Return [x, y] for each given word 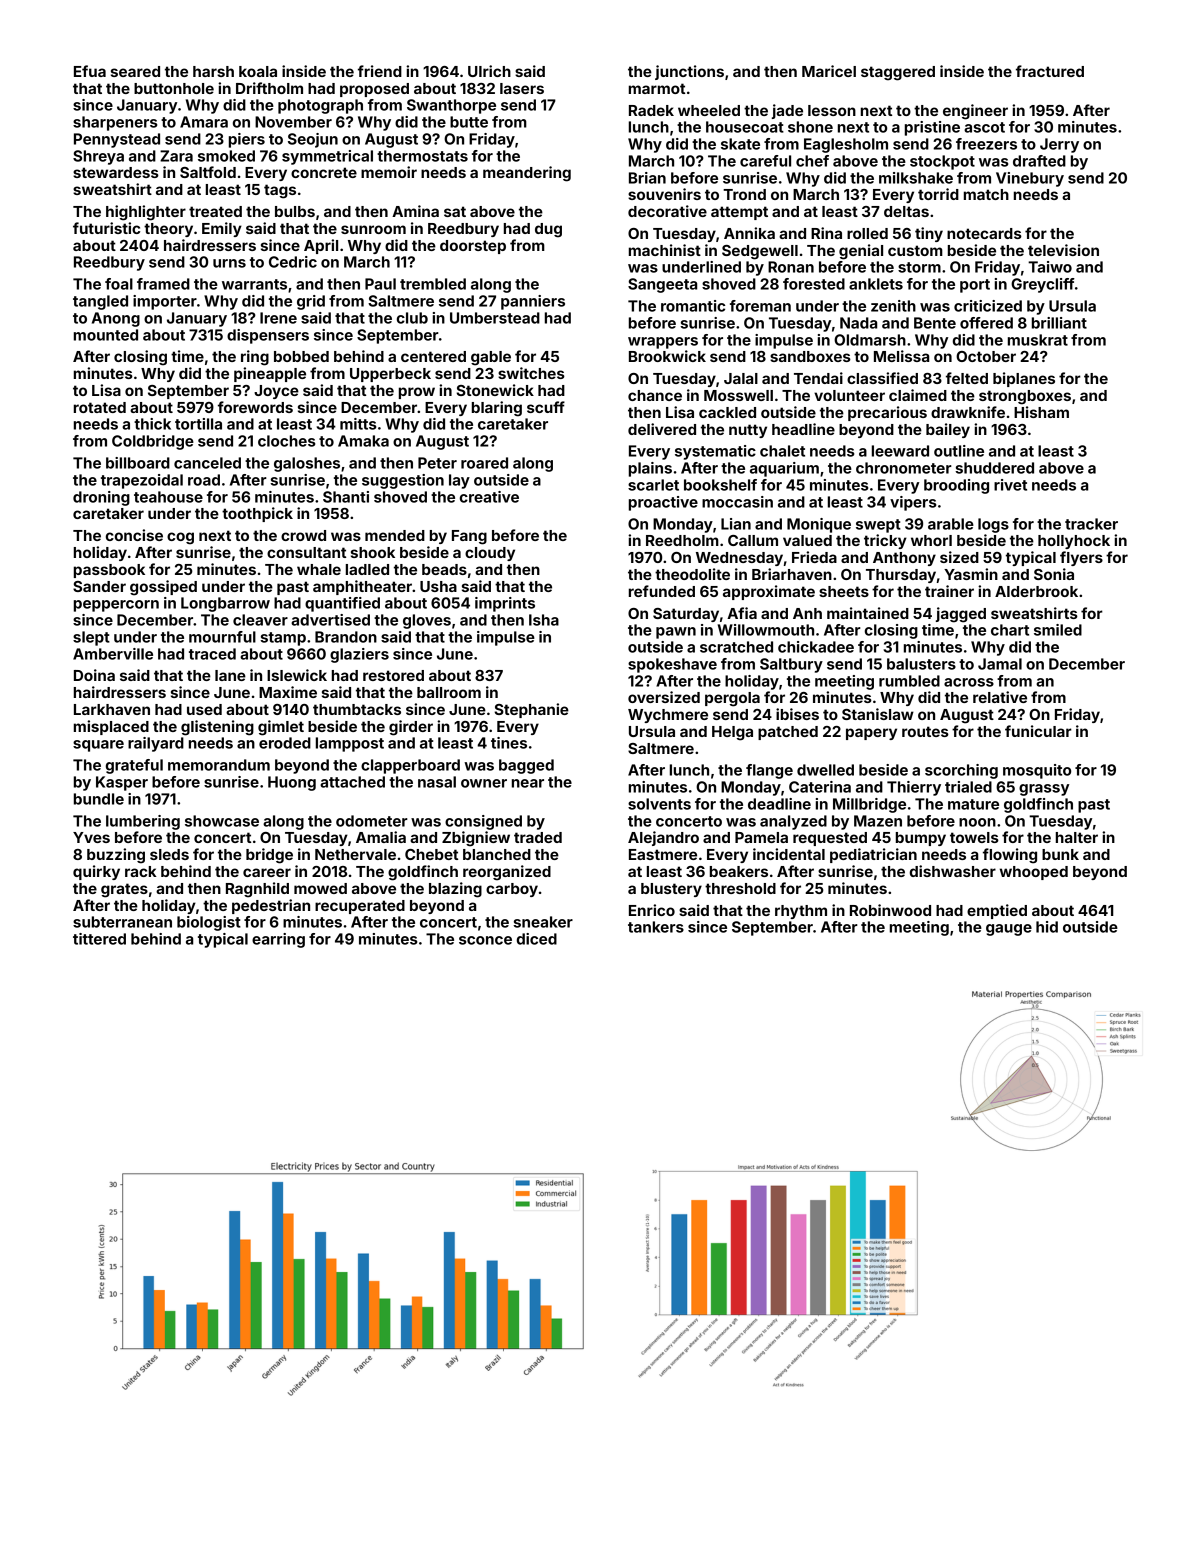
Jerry [1059, 145]
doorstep [473, 247]
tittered [99, 939]
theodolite [692, 574]
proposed [374, 90]
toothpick [257, 514]
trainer [949, 591]
